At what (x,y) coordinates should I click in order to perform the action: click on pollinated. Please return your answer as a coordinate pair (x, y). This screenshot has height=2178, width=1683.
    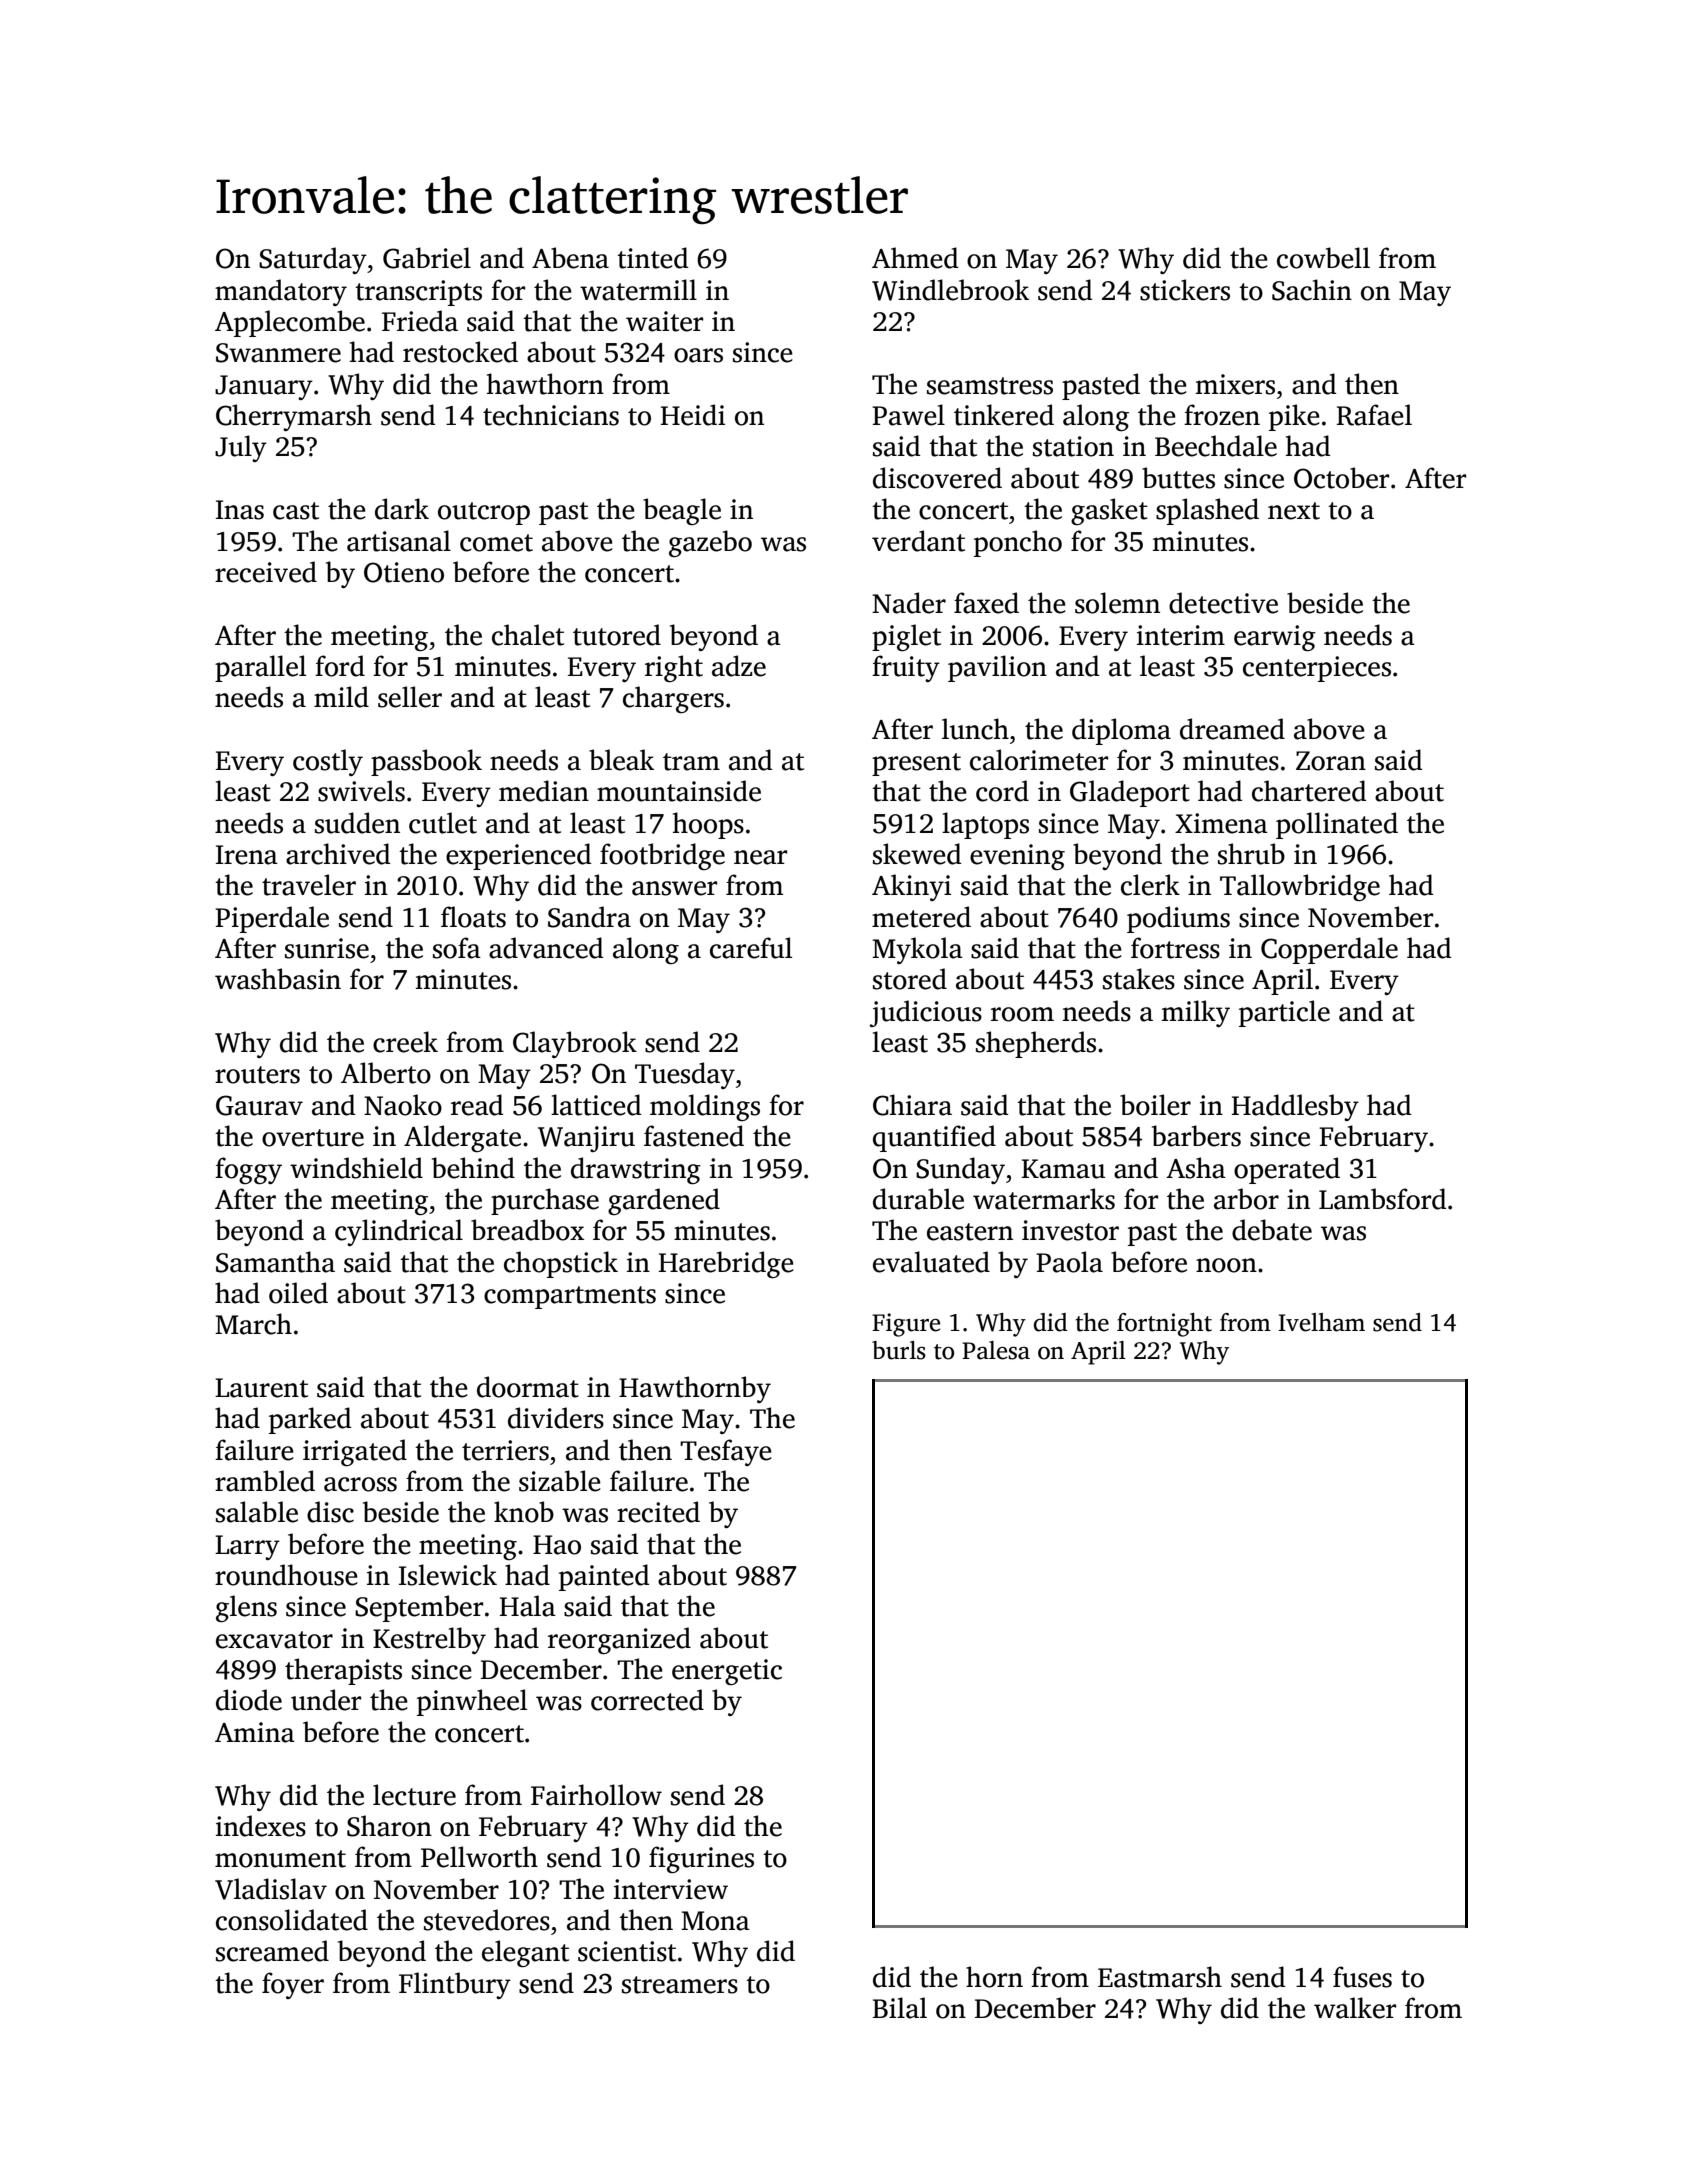
    Looking at the image, I should click on (1337, 825).
